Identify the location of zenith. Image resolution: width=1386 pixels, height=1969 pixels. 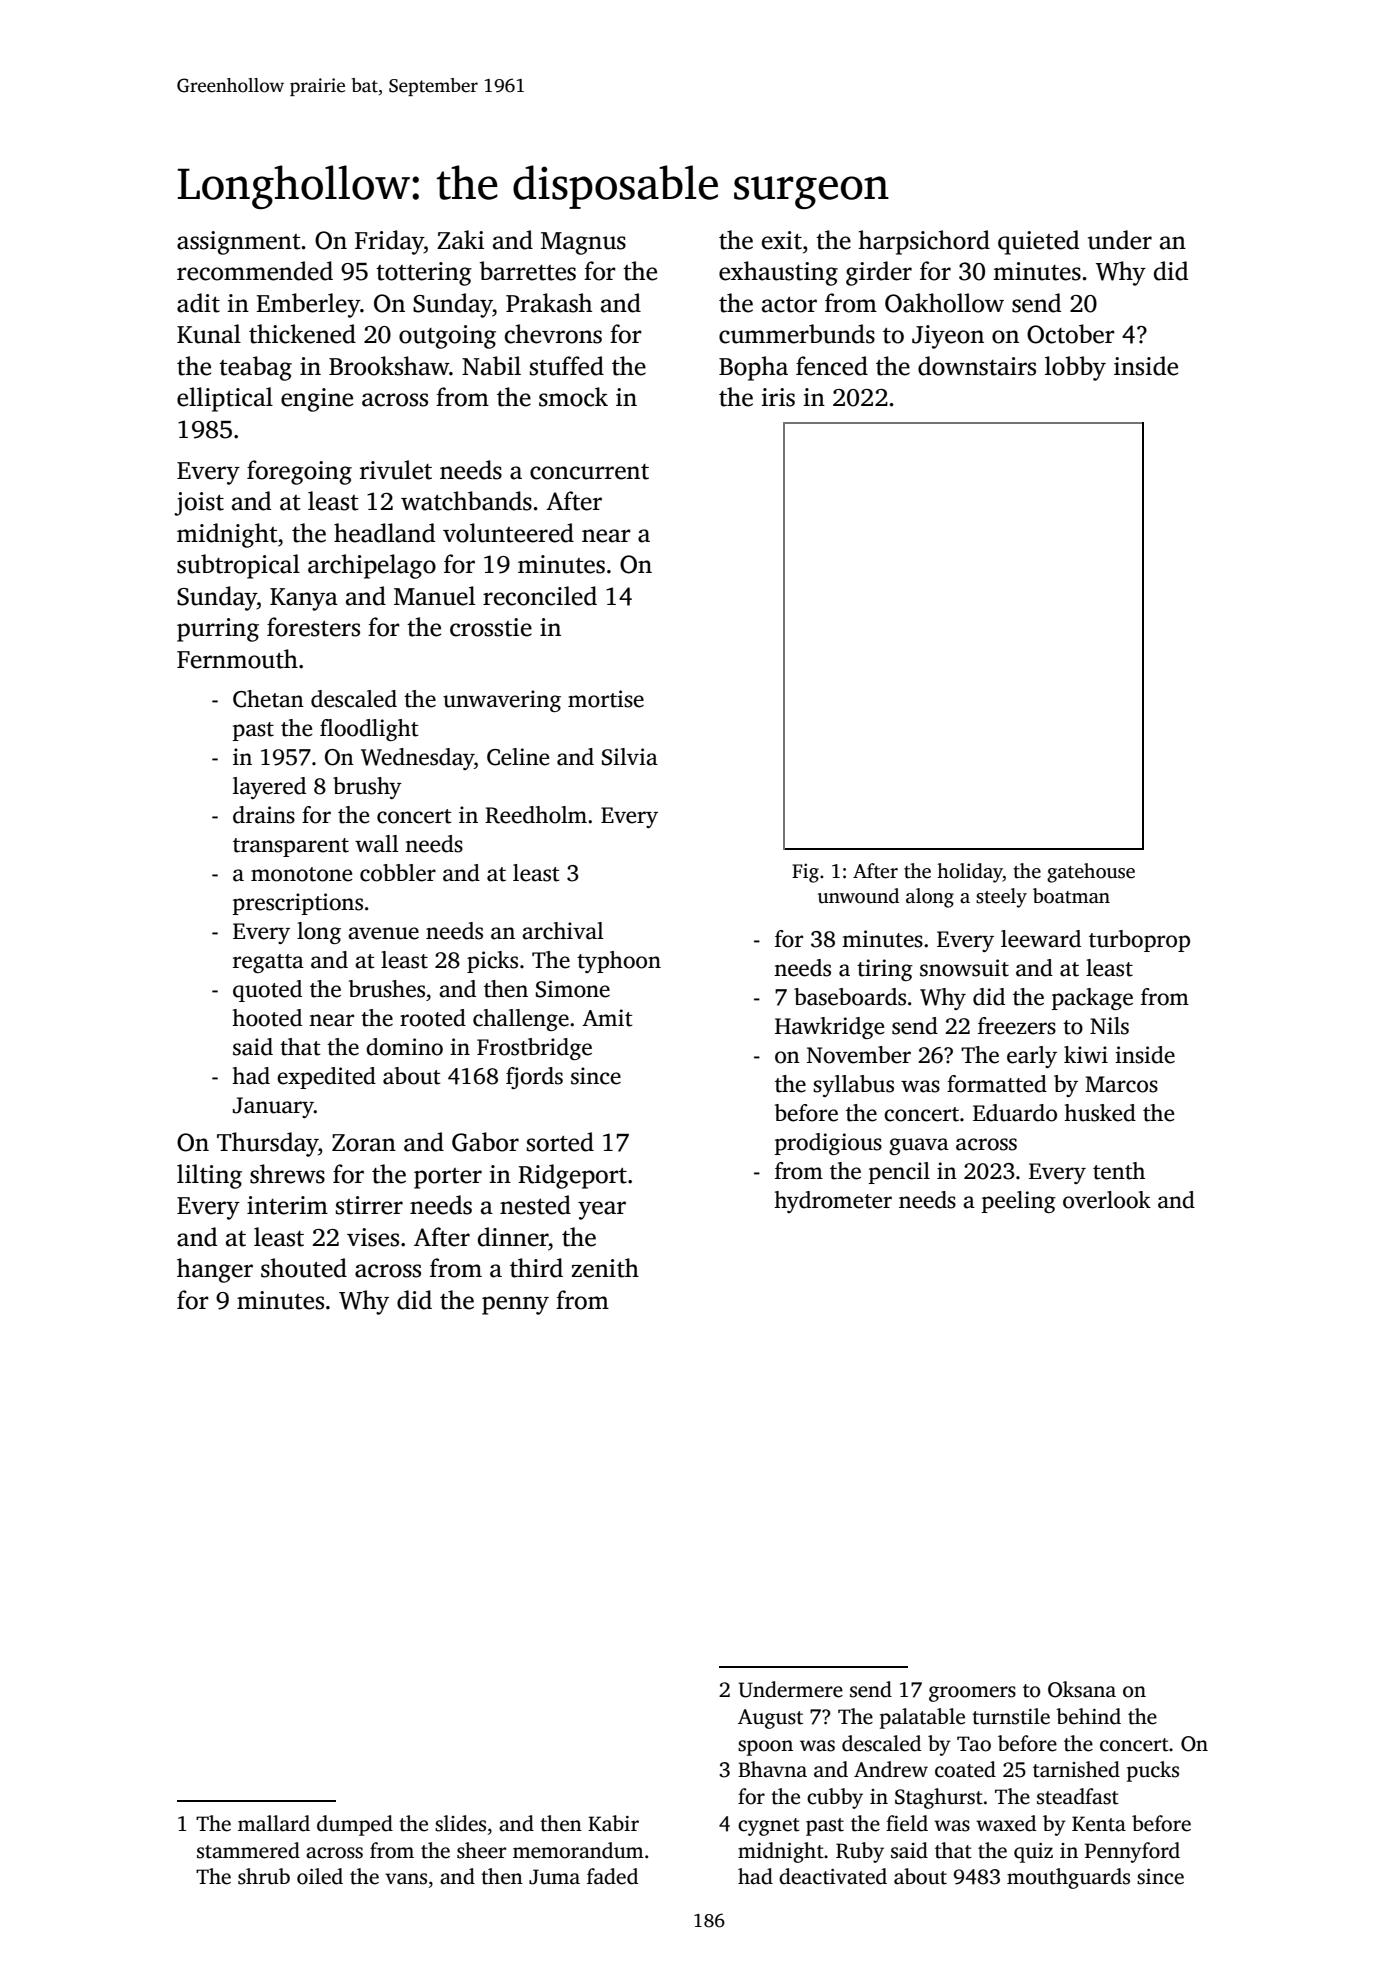
(605, 1268).
